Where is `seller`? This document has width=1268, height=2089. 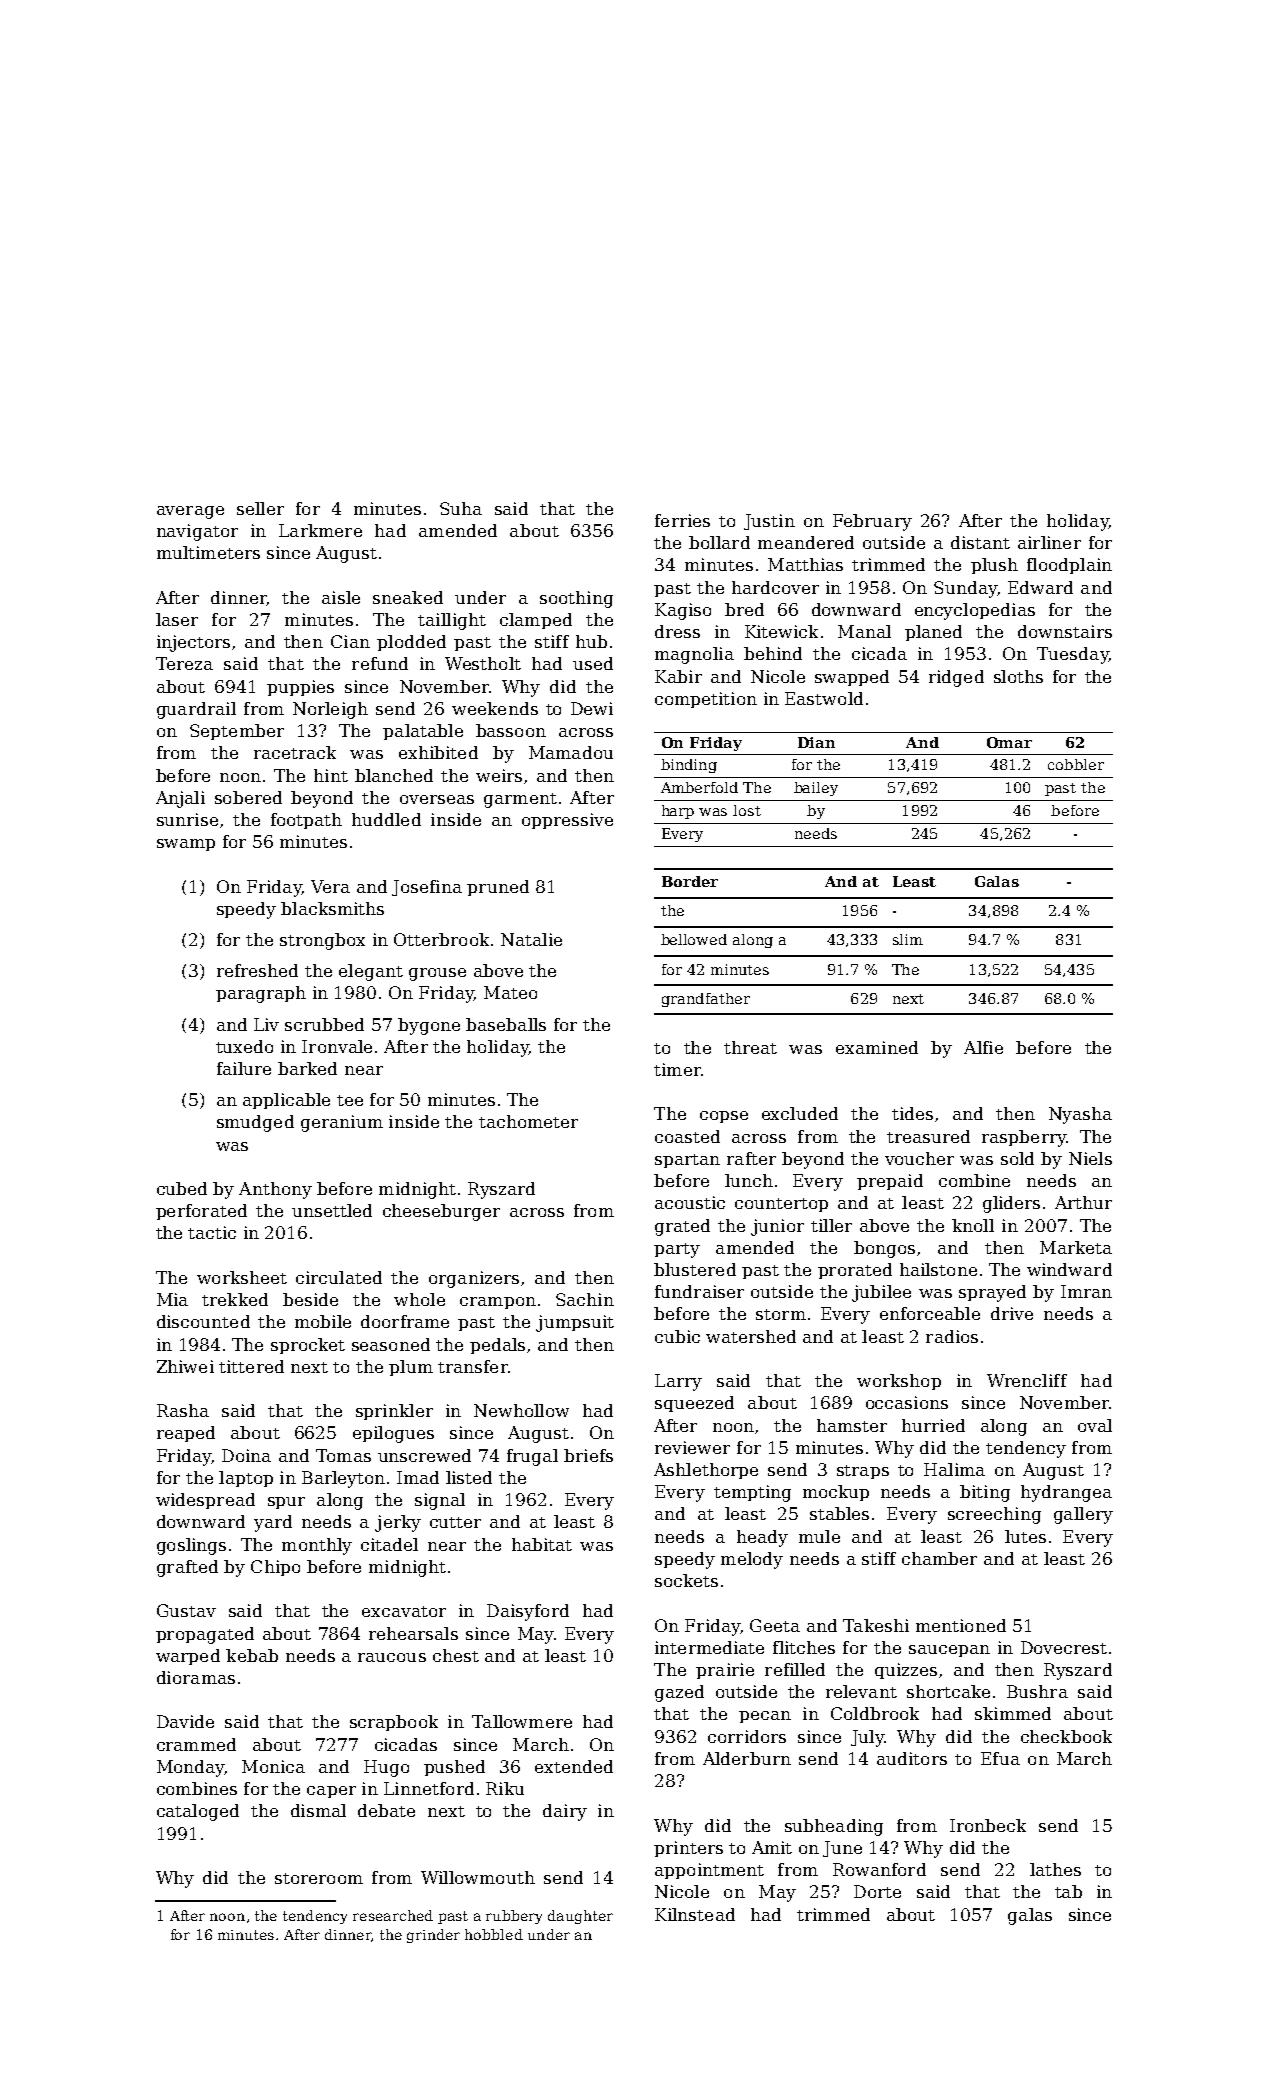
seller is located at coordinates (260, 508).
